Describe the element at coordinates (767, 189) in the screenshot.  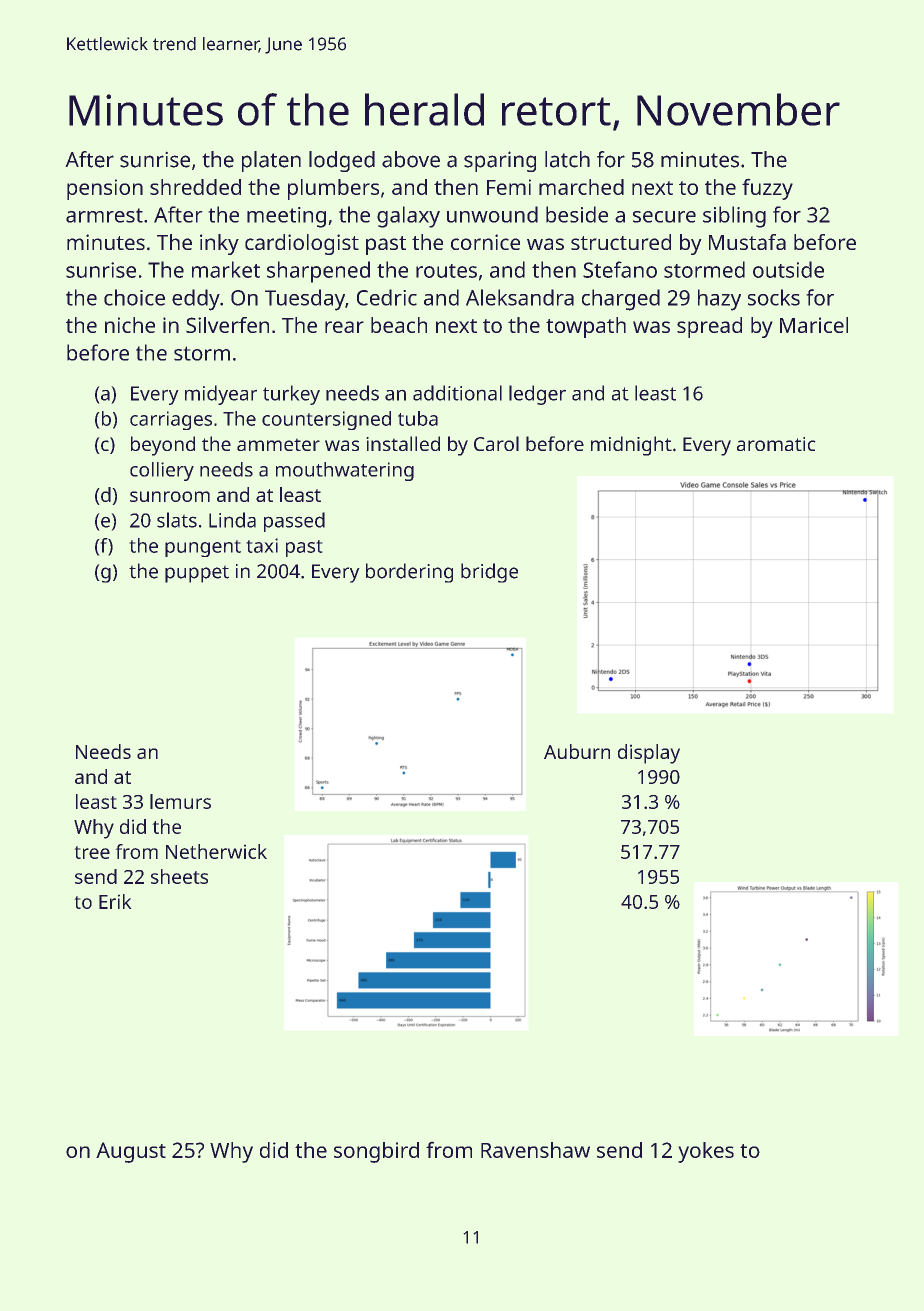
I see `fuzzy` at that location.
